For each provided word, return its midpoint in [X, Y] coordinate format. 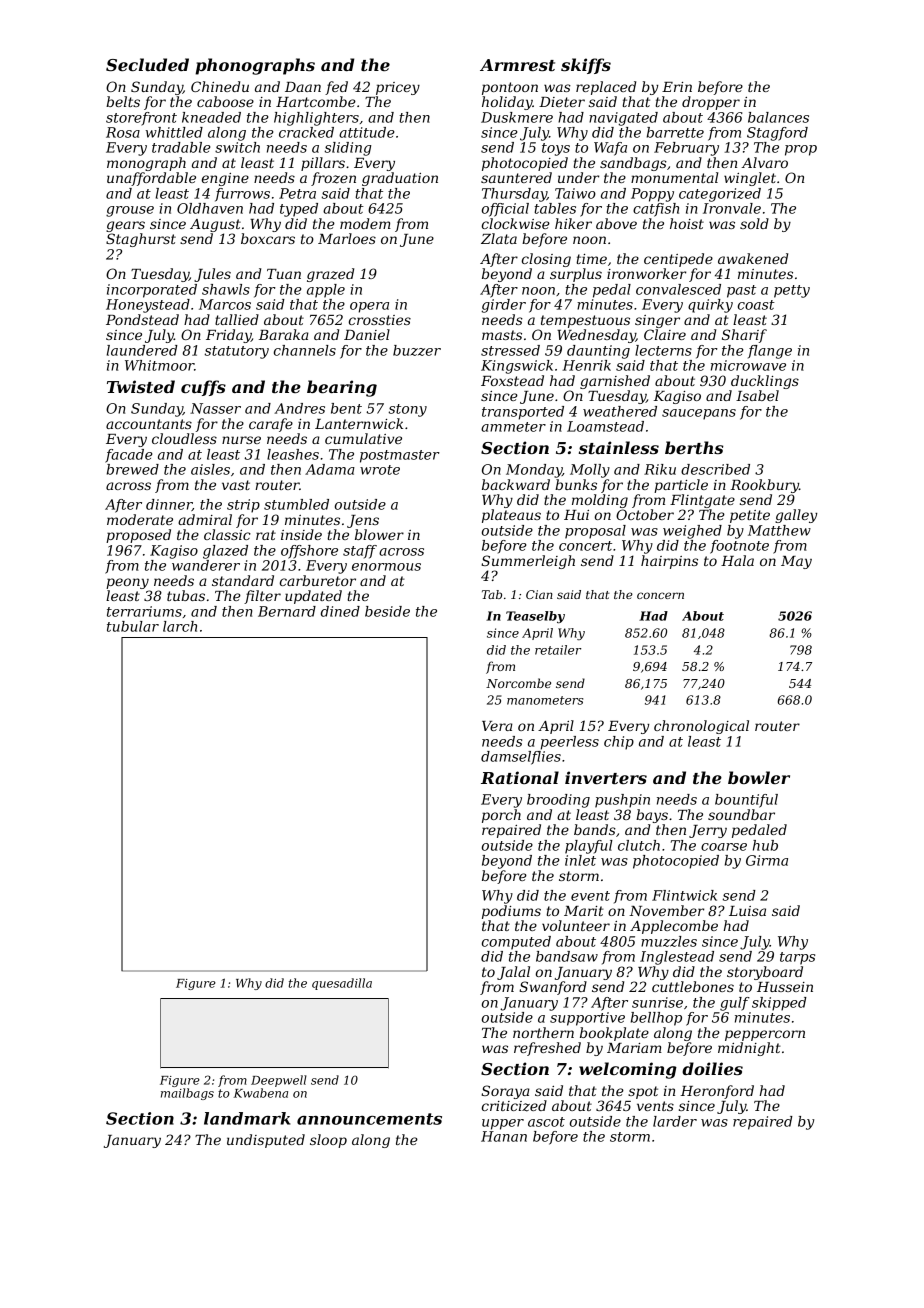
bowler [759, 777]
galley [796, 516]
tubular [133, 626]
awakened [753, 258]
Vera [497, 726]
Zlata [499, 238]
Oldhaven [210, 208]
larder [675, 1121]
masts [502, 335]
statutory [237, 352]
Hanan [504, 1136]
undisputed [266, 1141]
